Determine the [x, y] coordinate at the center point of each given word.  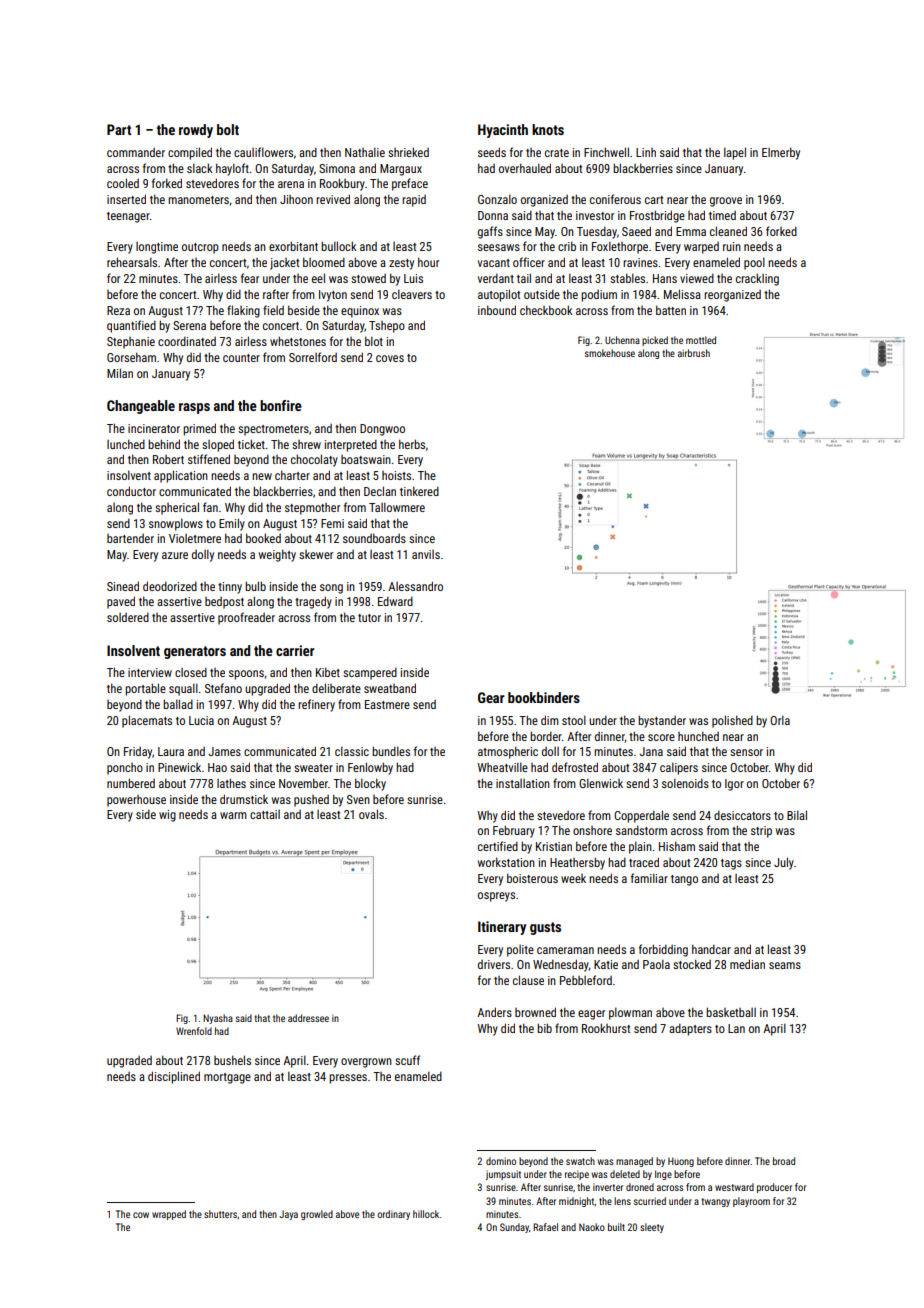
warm [233, 815]
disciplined [174, 1077]
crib [567, 246]
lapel [735, 153]
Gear [491, 697]
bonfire [281, 405]
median [747, 964]
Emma [691, 231]
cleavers [412, 294]
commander [136, 152]
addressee [308, 1018]
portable [145, 689]
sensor [746, 752]
